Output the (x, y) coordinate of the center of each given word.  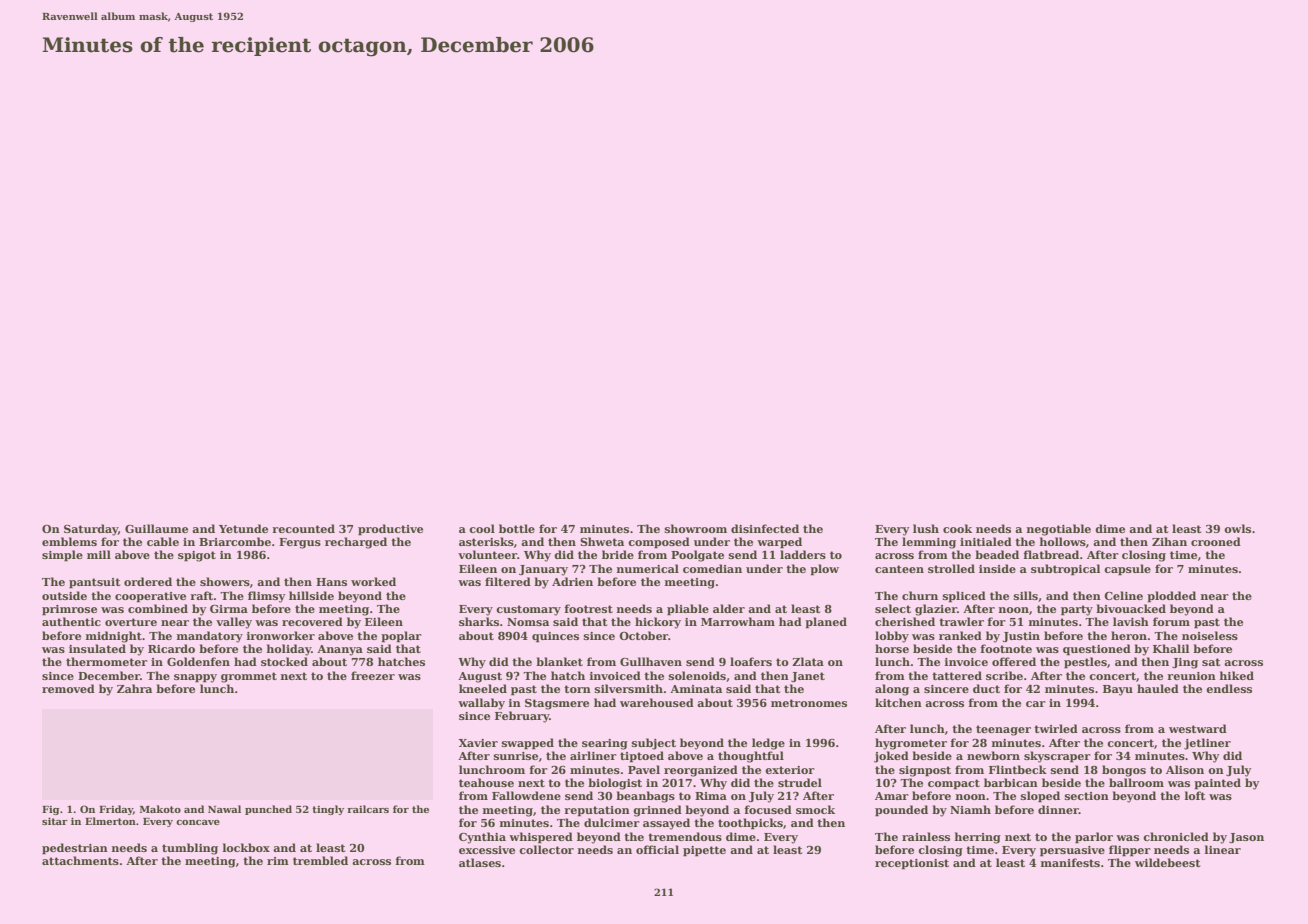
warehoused (657, 702)
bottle (517, 528)
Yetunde (243, 528)
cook (957, 528)
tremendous (685, 836)
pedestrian (75, 849)
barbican (1011, 782)
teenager (1003, 730)
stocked (284, 661)
